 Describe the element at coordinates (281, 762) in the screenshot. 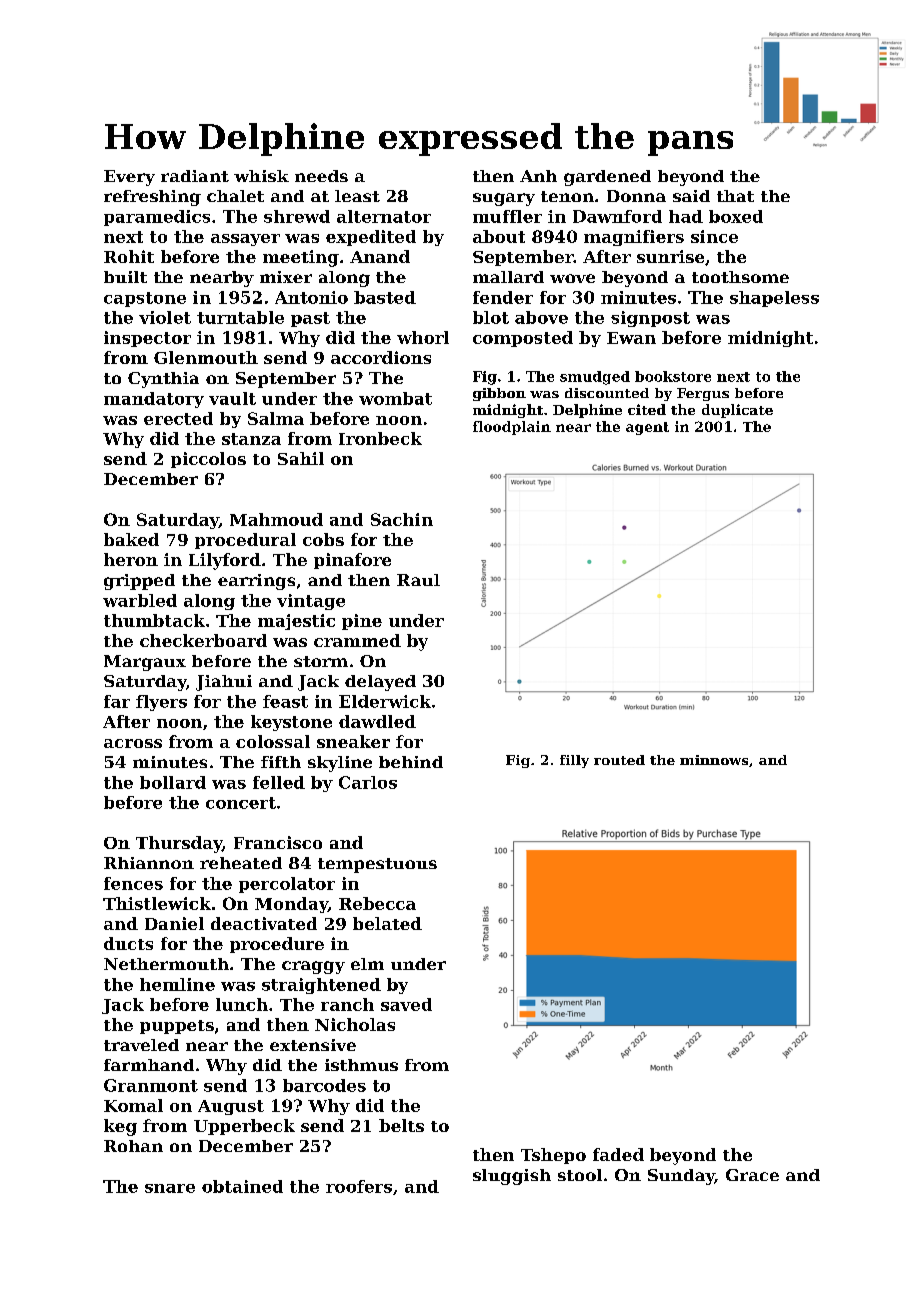

I see `fifth` at that location.
